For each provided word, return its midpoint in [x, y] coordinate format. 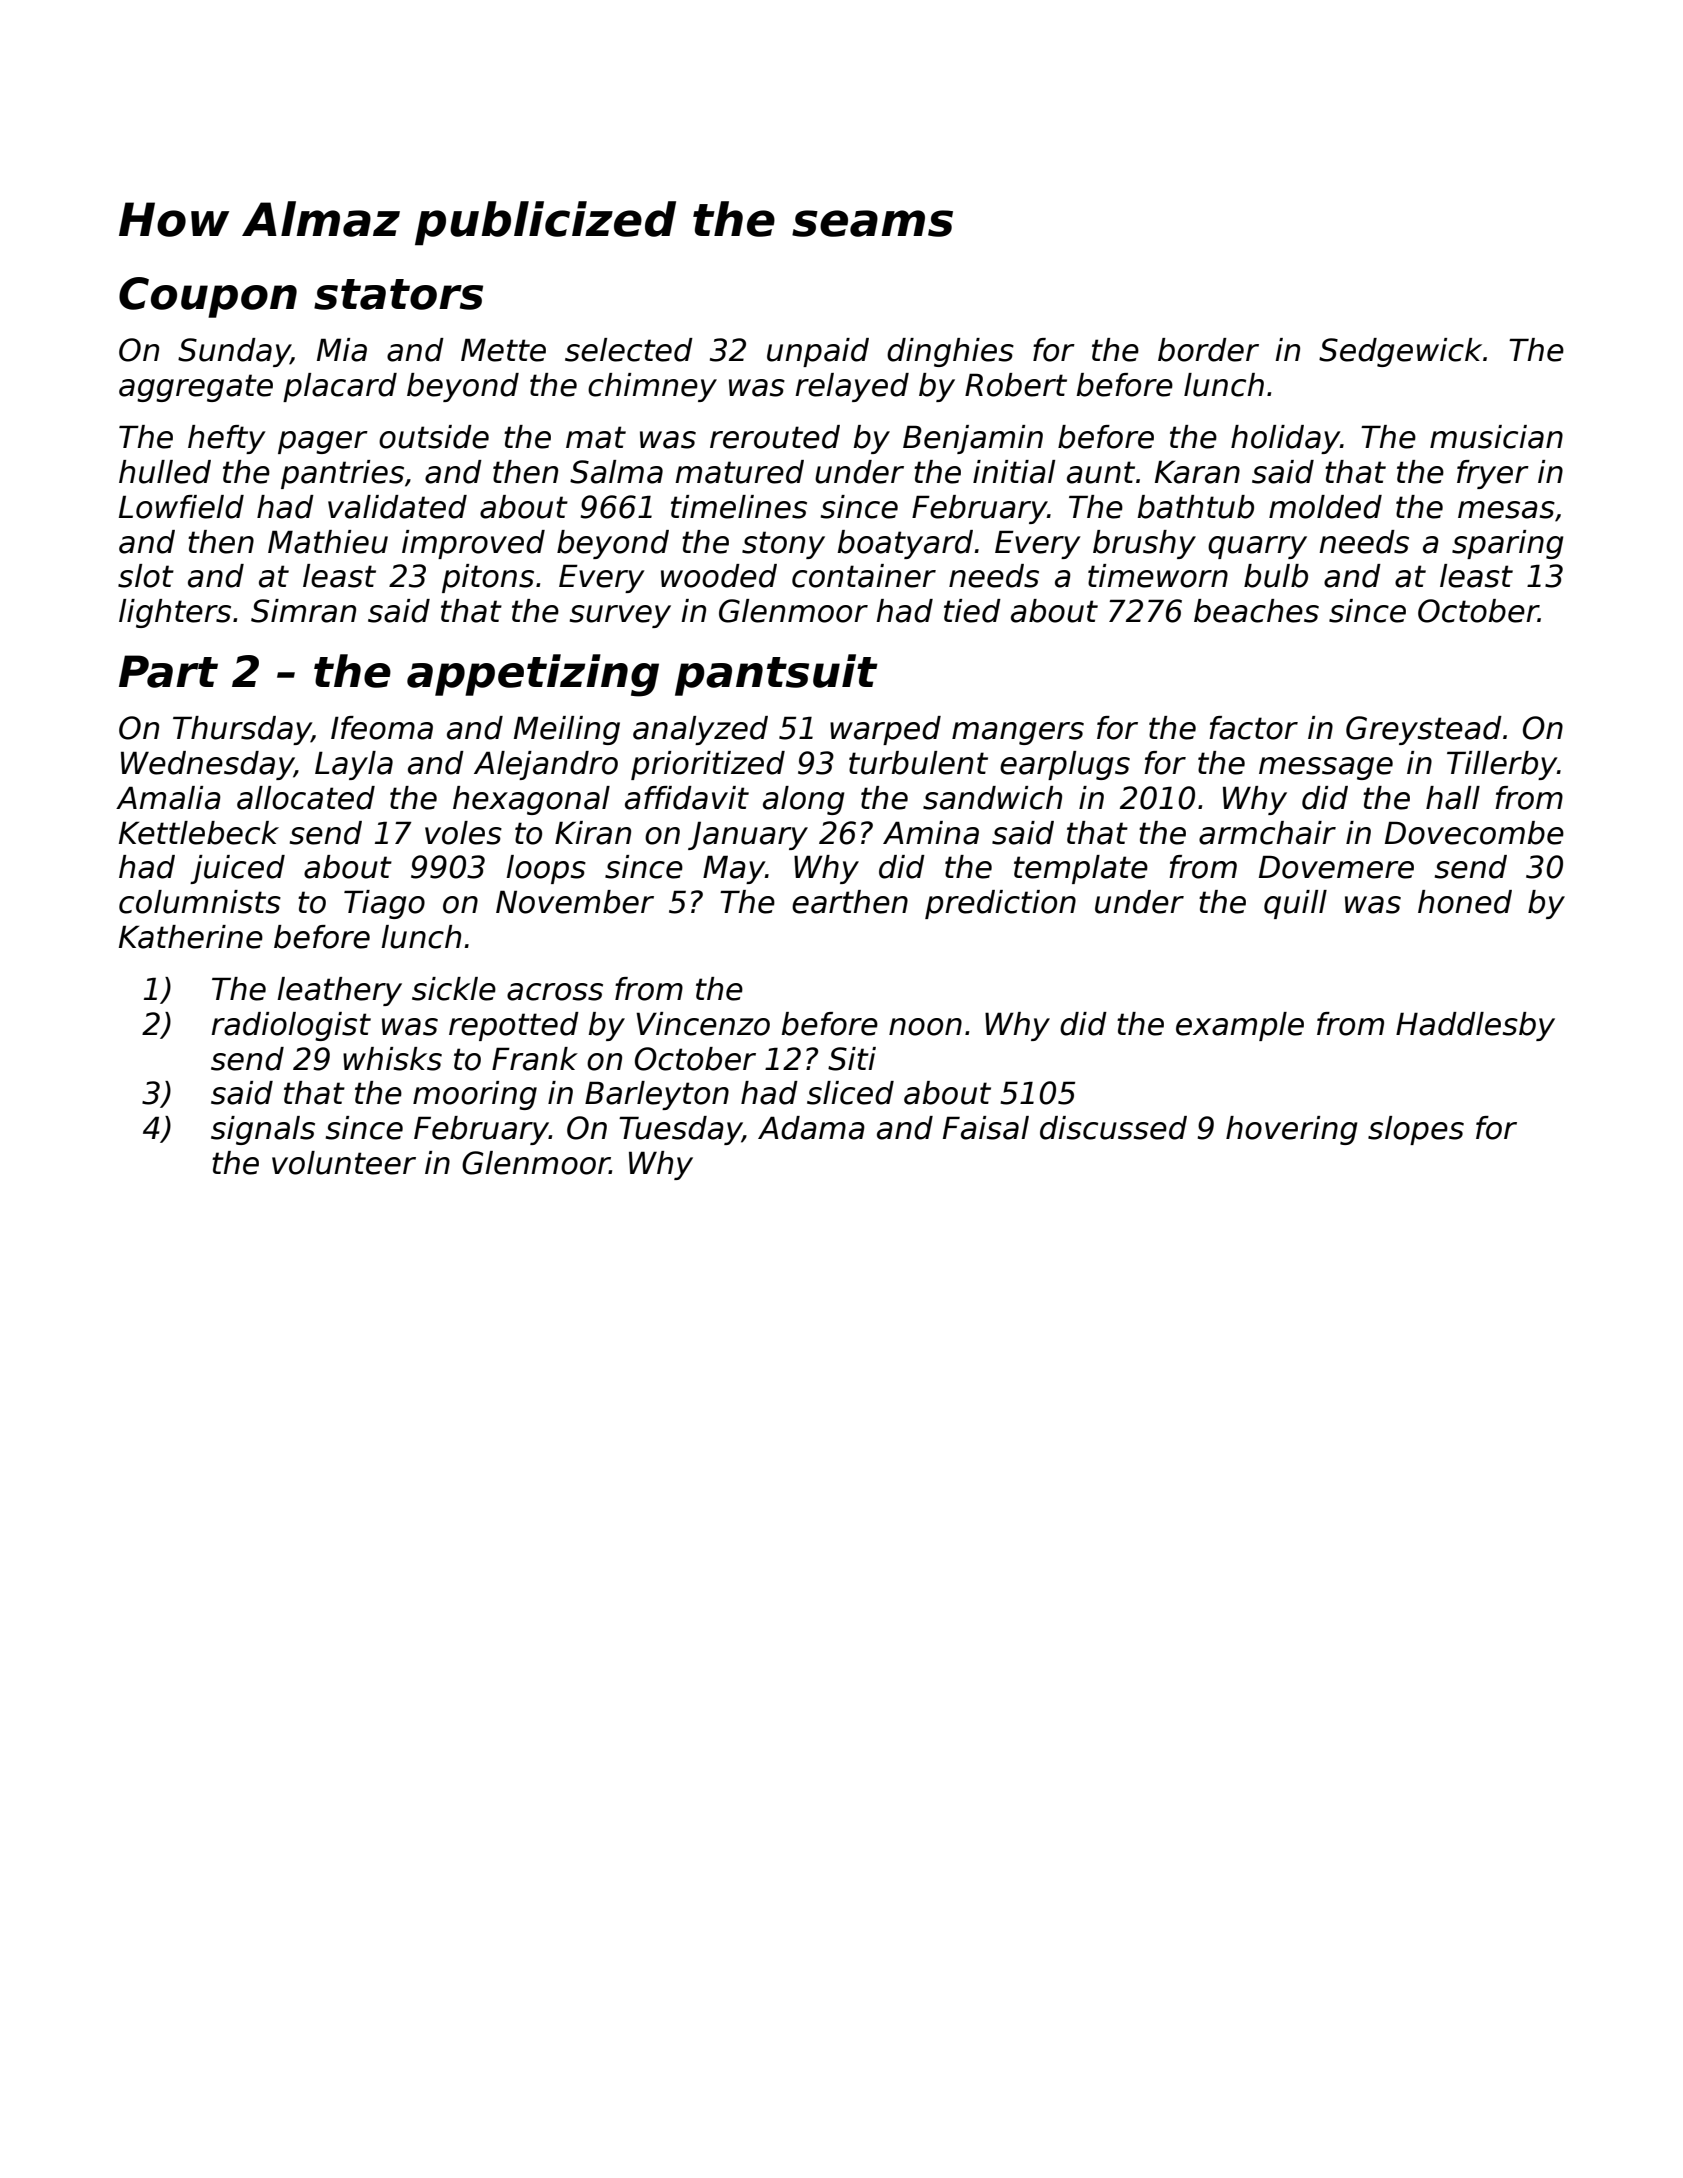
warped [885, 730]
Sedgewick [1400, 352]
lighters [175, 613]
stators [398, 294]
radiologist [291, 1026]
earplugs [1065, 765]
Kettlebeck [199, 833]
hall [1453, 798]
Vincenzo [703, 1024]
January [748, 835]
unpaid [818, 352]
